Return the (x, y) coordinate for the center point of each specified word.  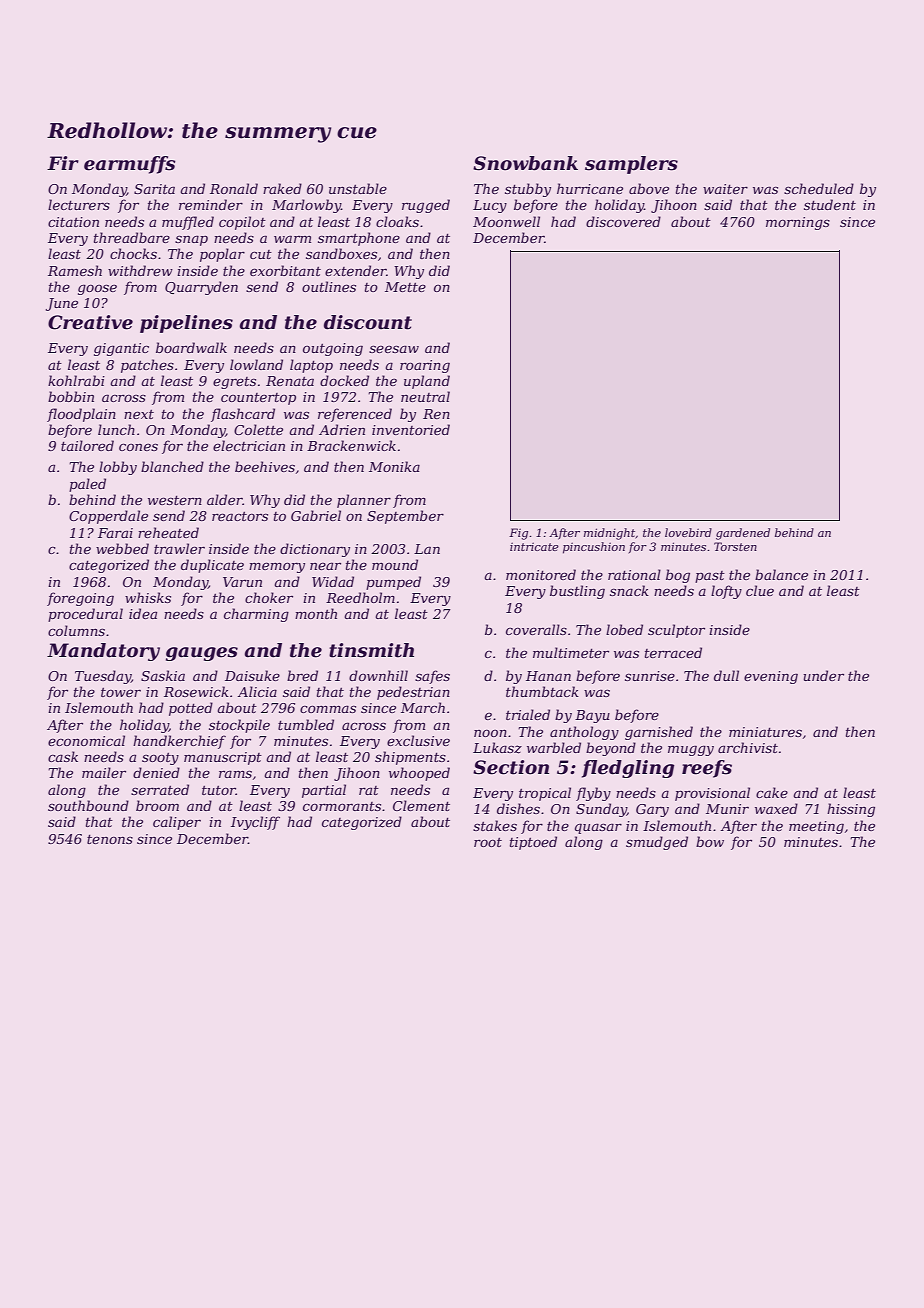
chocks (133, 253)
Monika (394, 466)
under (823, 675)
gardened (743, 534)
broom (157, 805)
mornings (798, 223)
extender (356, 270)
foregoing (80, 599)
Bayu (592, 716)
